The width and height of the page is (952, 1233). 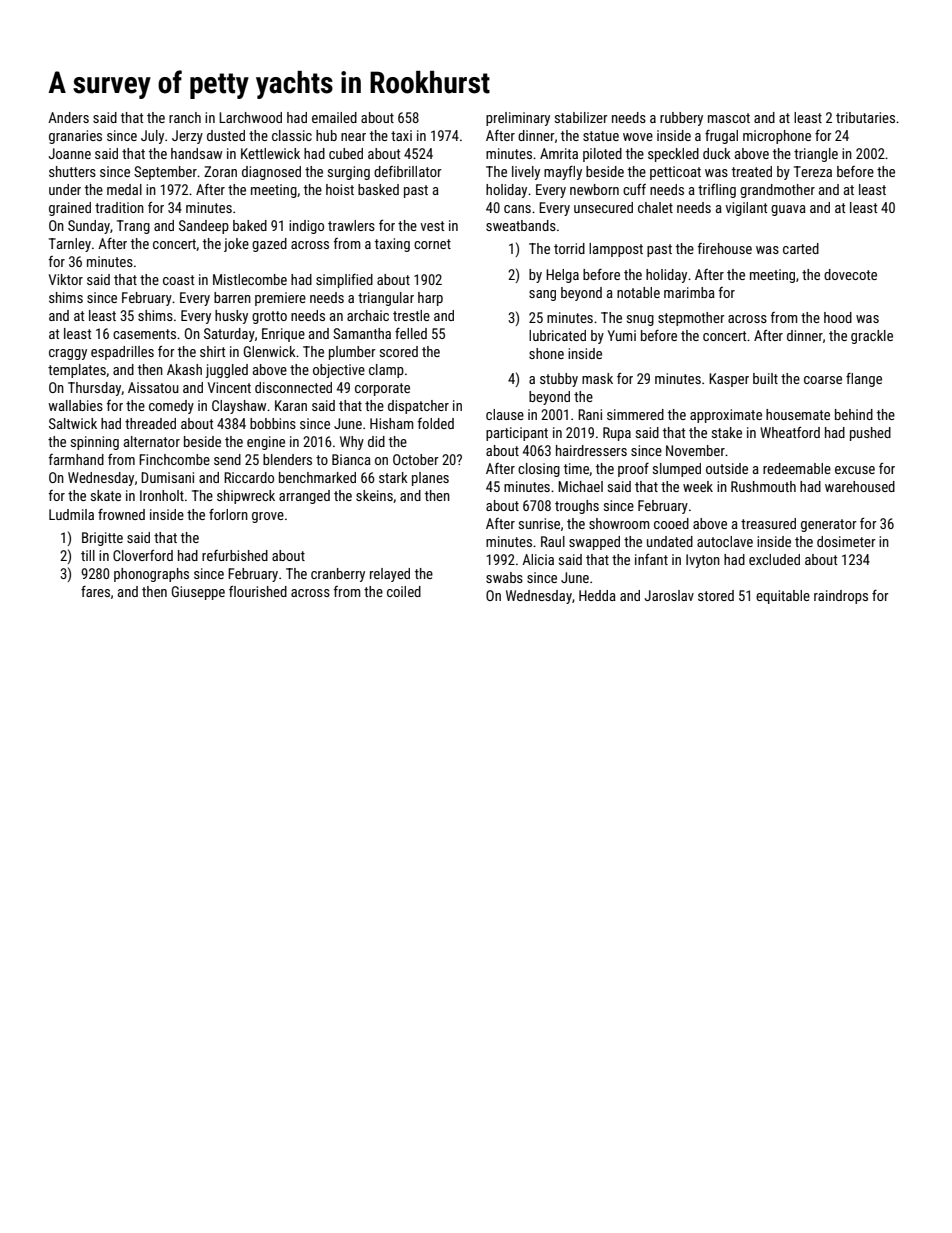 I want to click on mayfly, so click(x=563, y=173).
